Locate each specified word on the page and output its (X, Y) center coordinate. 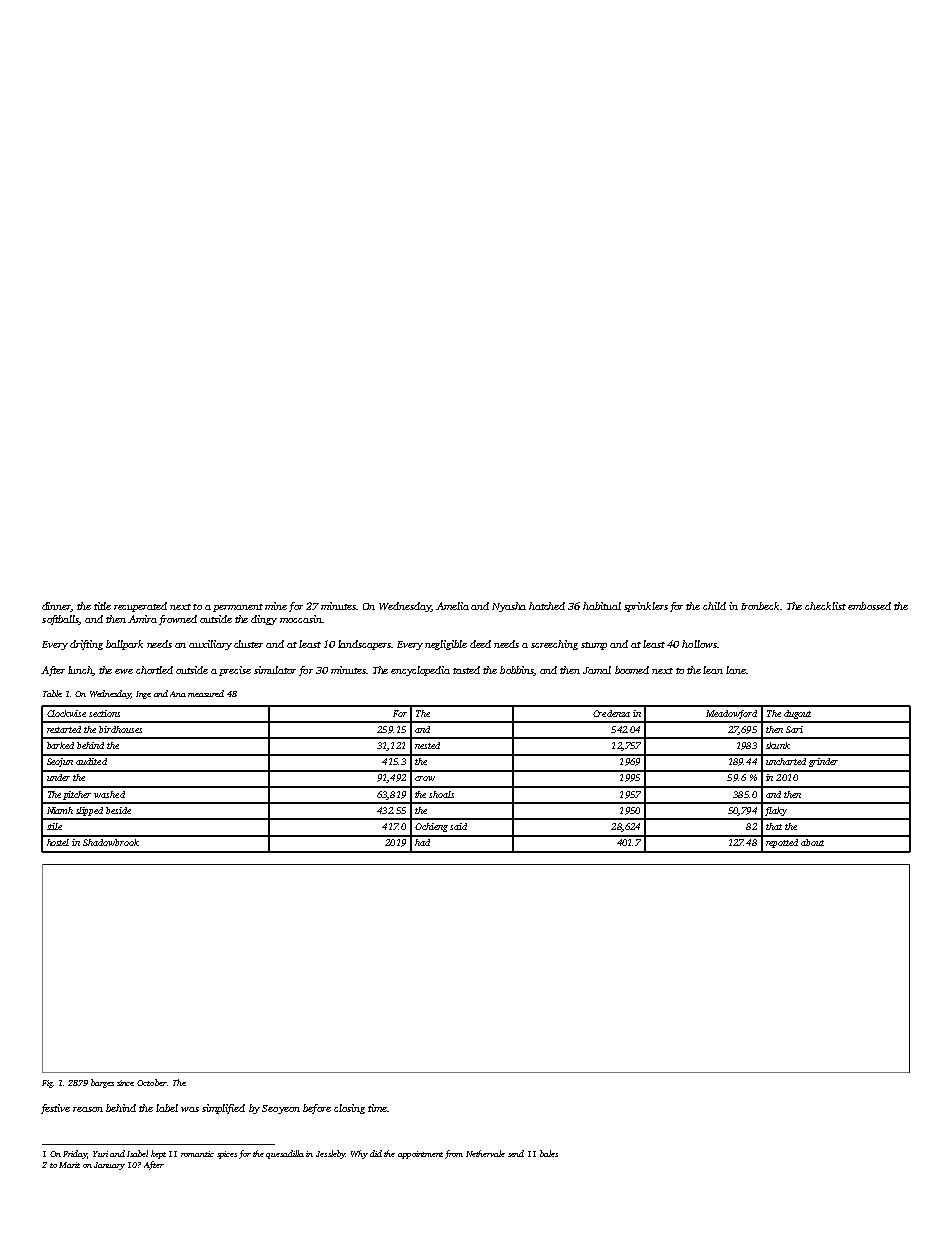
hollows (699, 644)
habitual (602, 606)
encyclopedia (420, 671)
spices (227, 1155)
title (102, 606)
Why (359, 1154)
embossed (869, 606)
